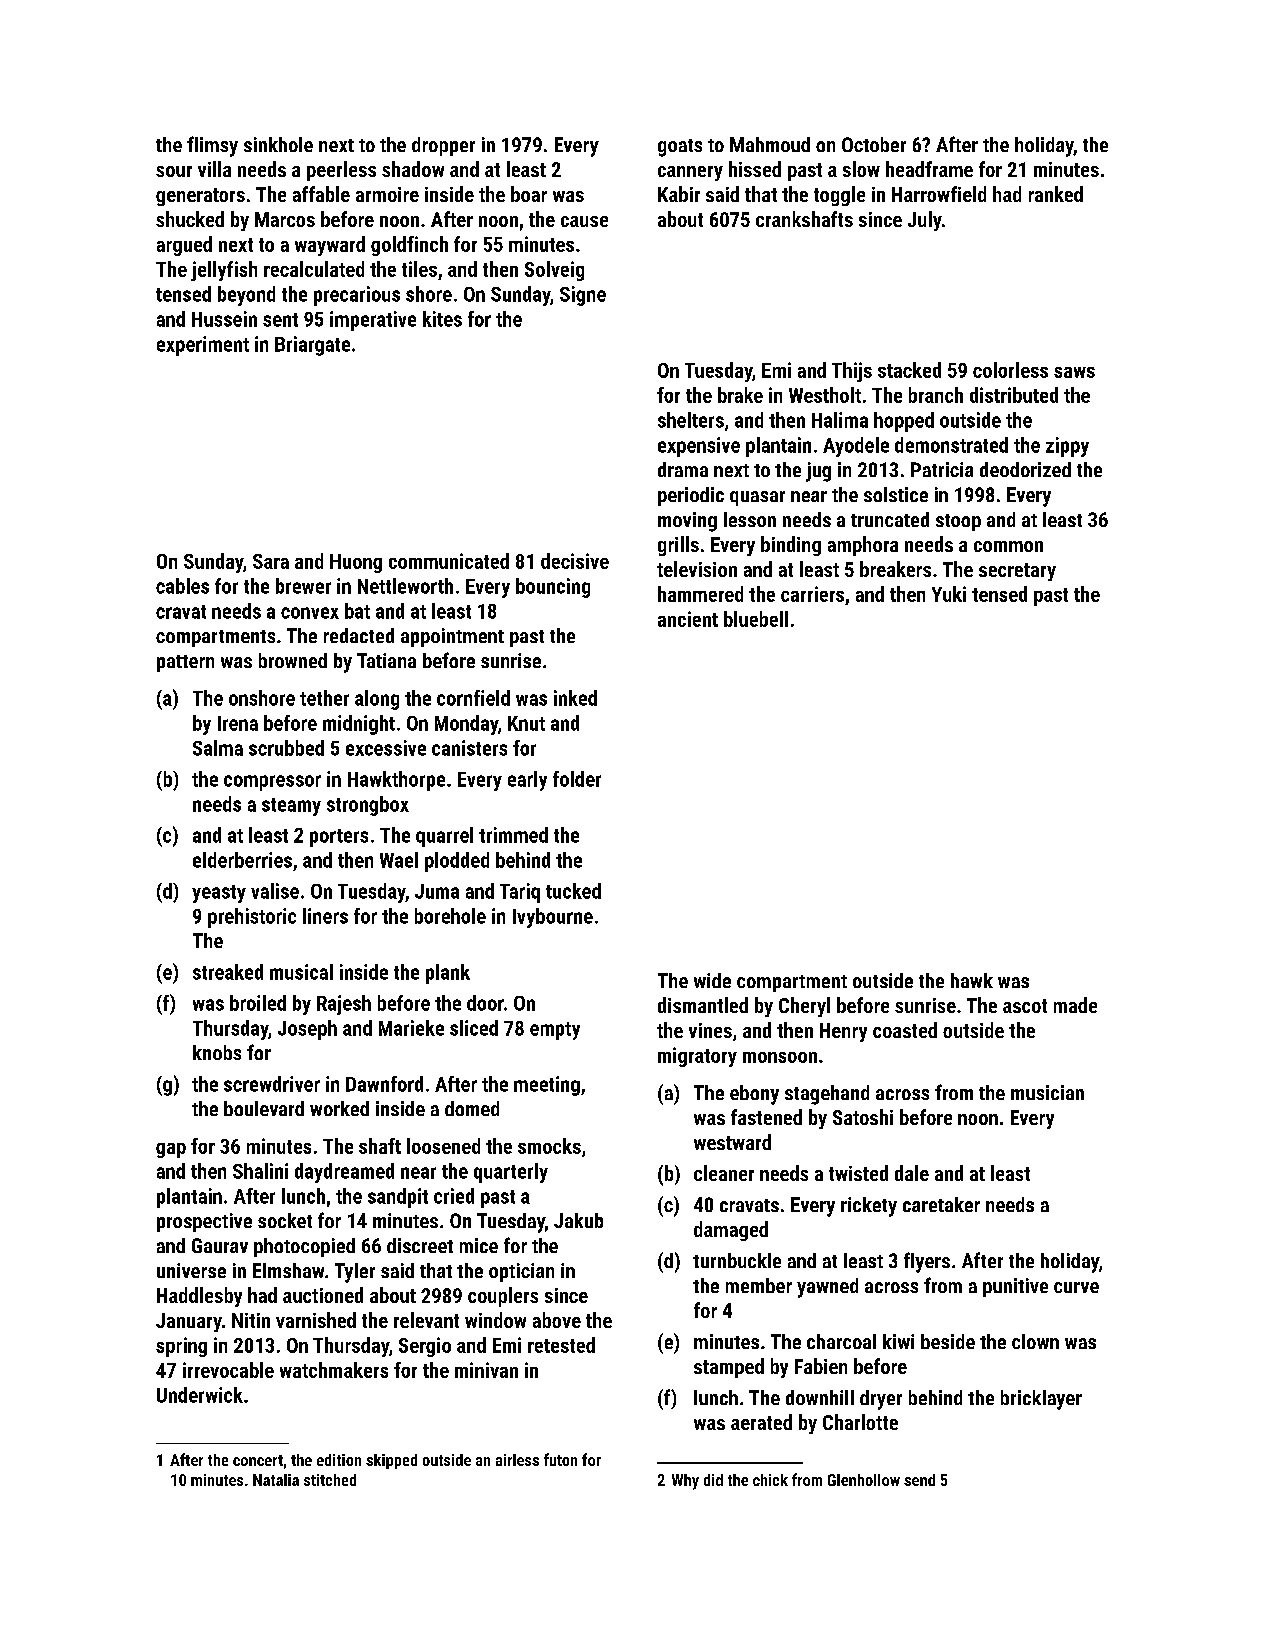 This screenshot has width=1270, height=1643. I want to click on curve, so click(1076, 1287).
